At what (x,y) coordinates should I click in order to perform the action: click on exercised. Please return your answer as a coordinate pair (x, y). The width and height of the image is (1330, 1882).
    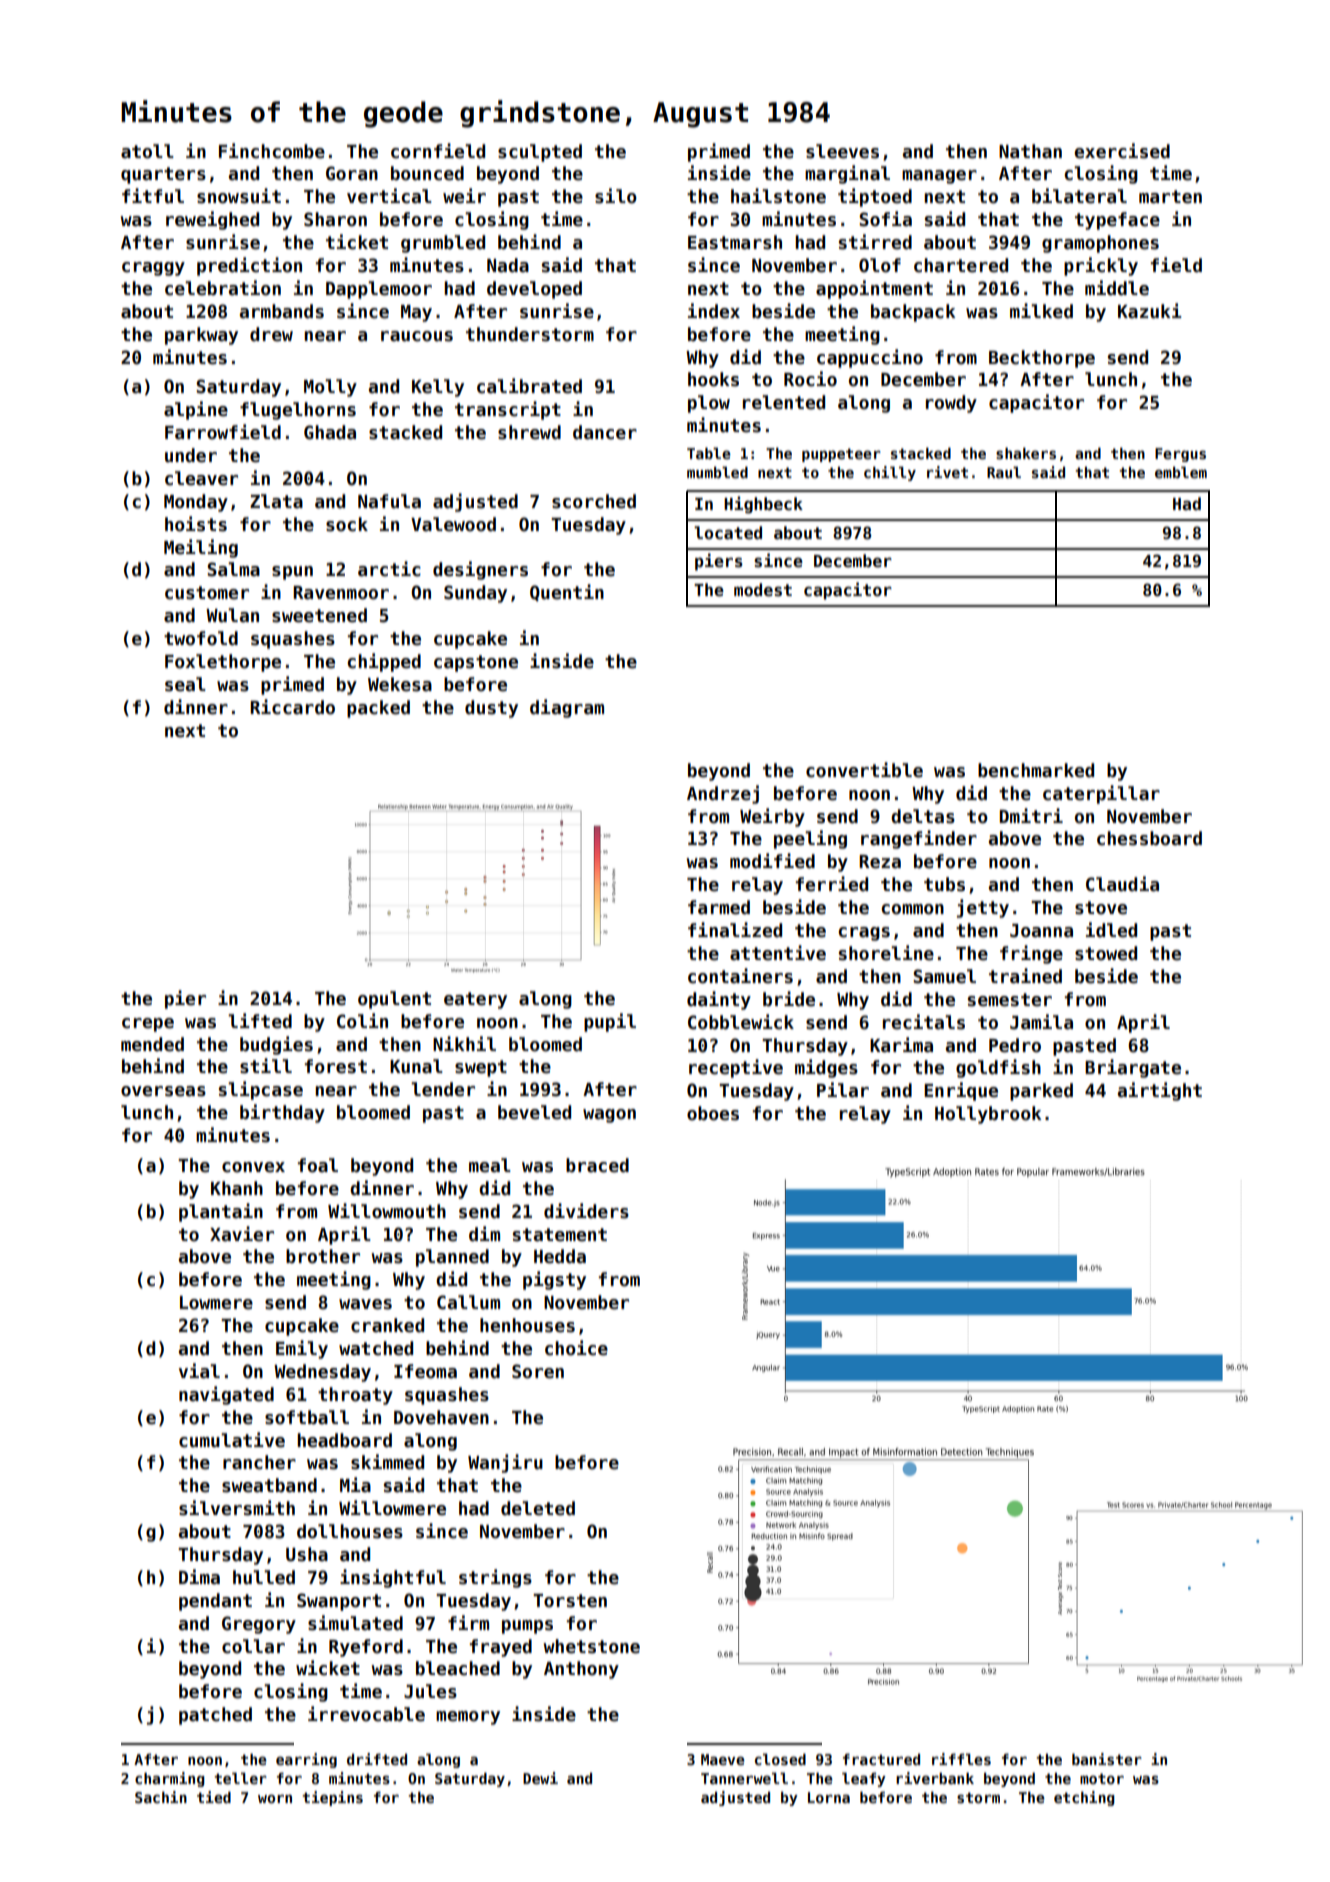
    Looking at the image, I should click on (1122, 151).
